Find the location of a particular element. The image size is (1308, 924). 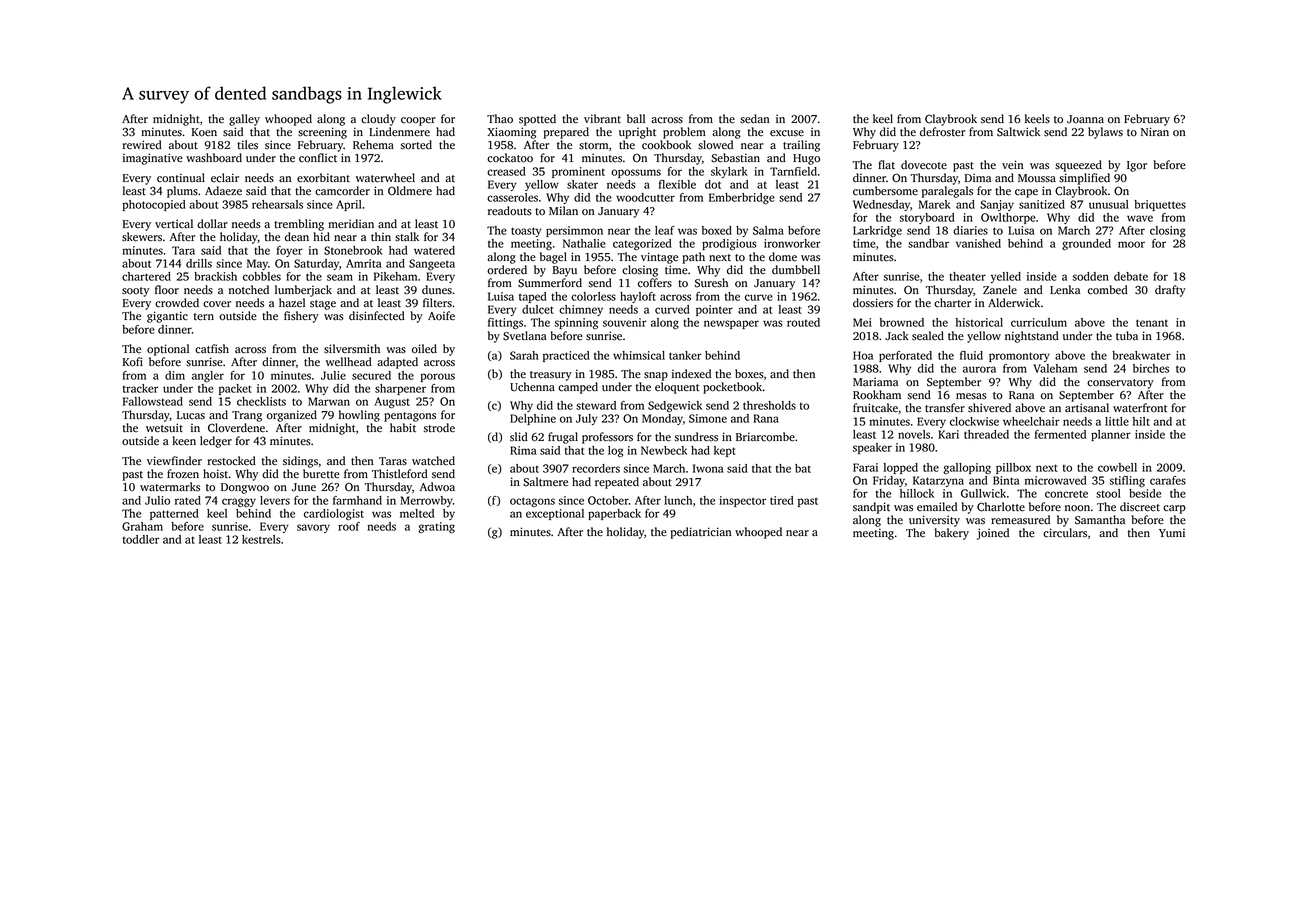

pediatrician is located at coordinates (701, 533).
